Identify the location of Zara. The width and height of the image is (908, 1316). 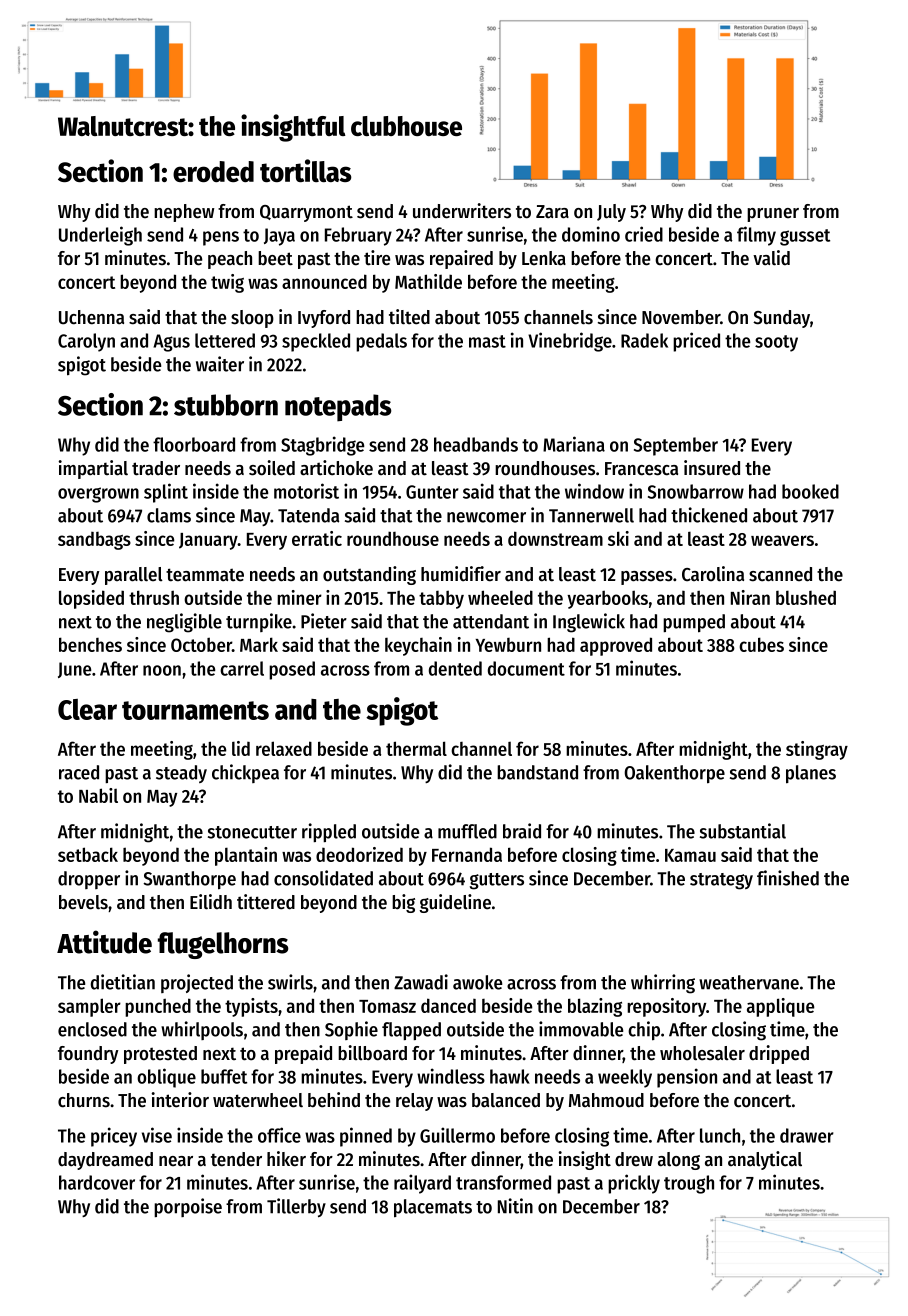
(552, 212).
